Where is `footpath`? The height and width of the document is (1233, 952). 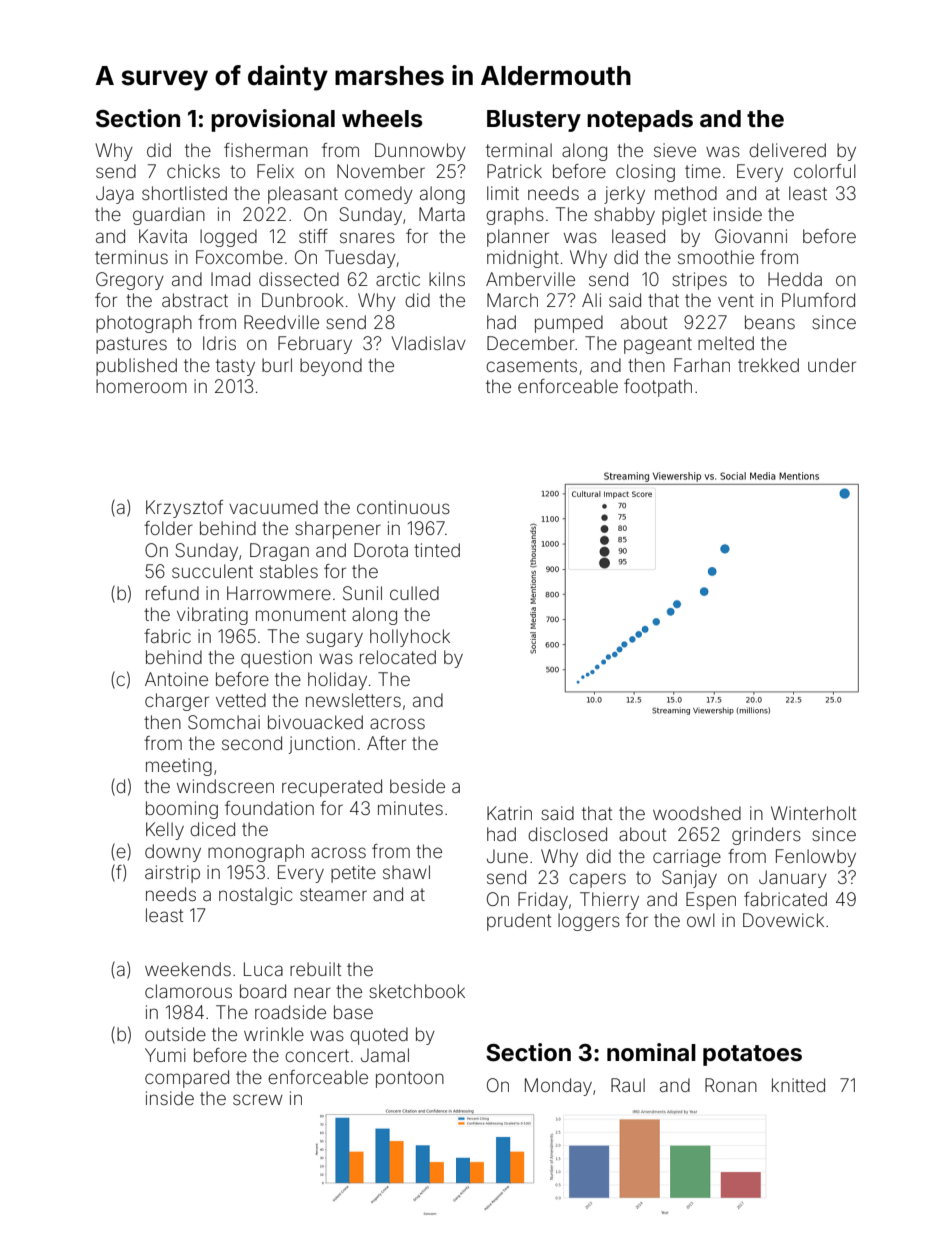
footpath is located at coordinates (658, 388).
